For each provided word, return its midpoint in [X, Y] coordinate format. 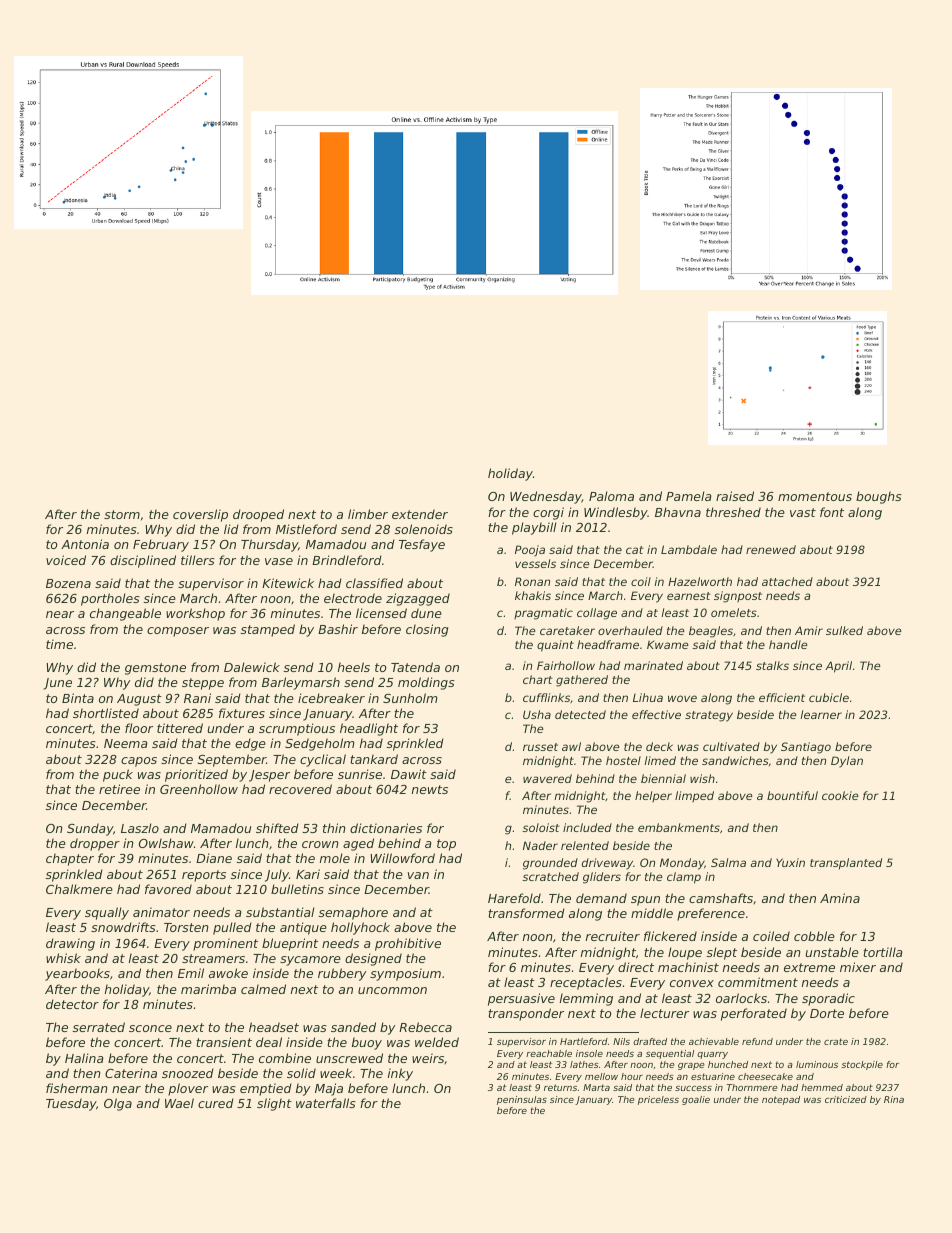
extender [420, 514]
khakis [533, 595]
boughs [879, 497]
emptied [266, 1089]
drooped [258, 515]
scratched [551, 876]
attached [787, 581]
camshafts [721, 898]
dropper [95, 844]
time [59, 644]
